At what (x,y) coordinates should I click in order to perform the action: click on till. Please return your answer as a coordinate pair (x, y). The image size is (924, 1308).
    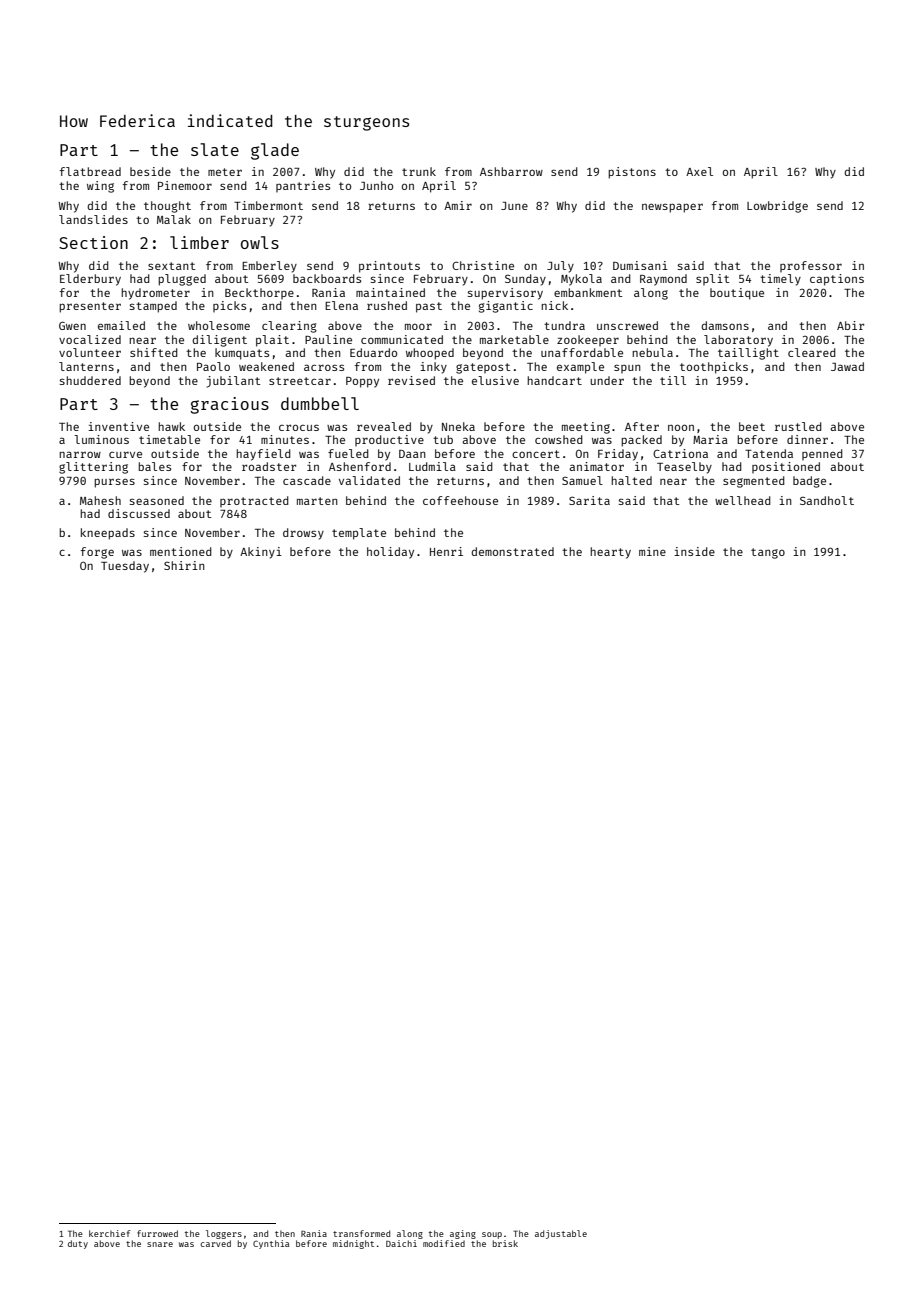
    Looking at the image, I should click on (673, 380).
